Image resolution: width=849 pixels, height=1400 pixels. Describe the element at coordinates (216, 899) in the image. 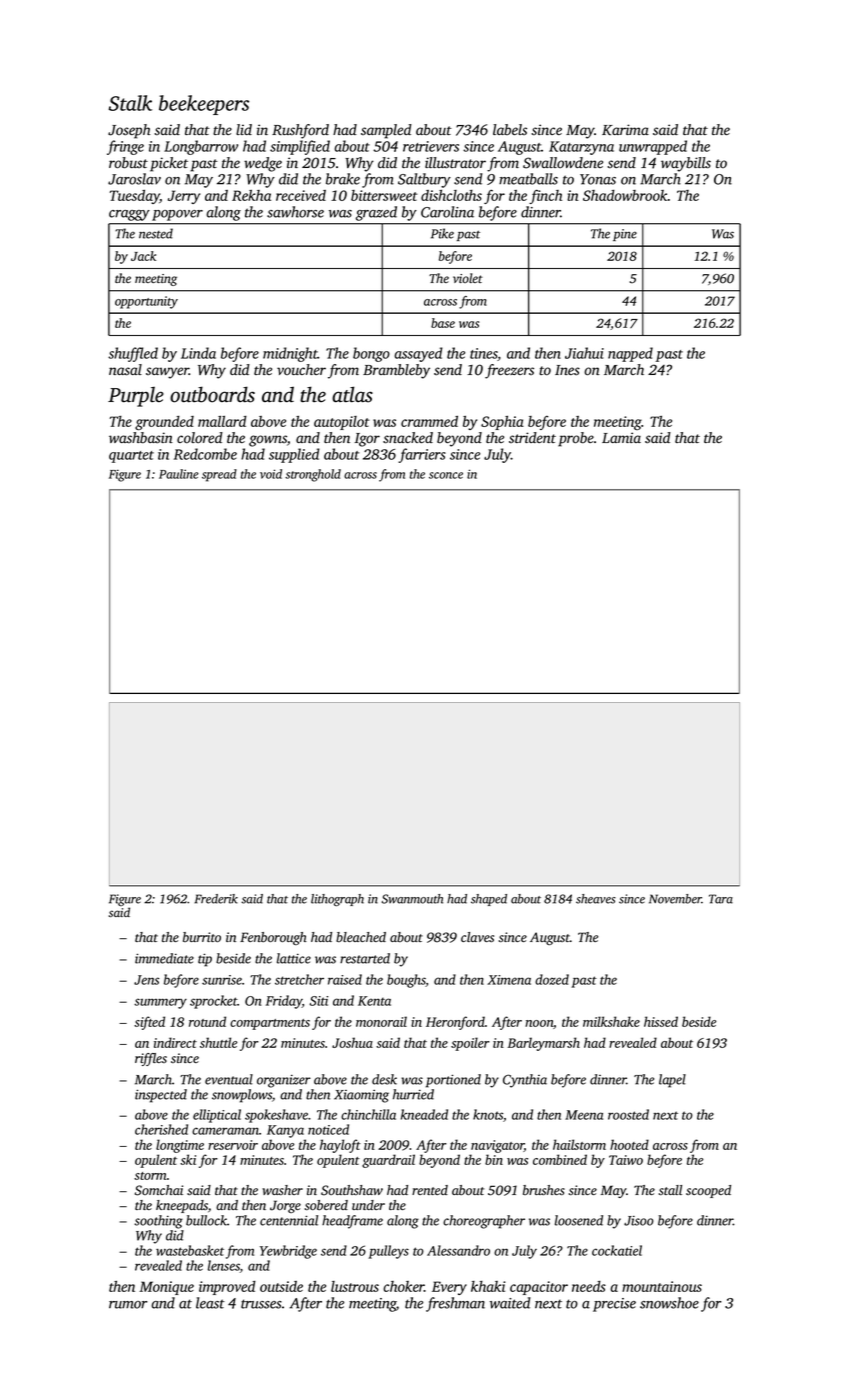

I see `Frederik` at that location.
